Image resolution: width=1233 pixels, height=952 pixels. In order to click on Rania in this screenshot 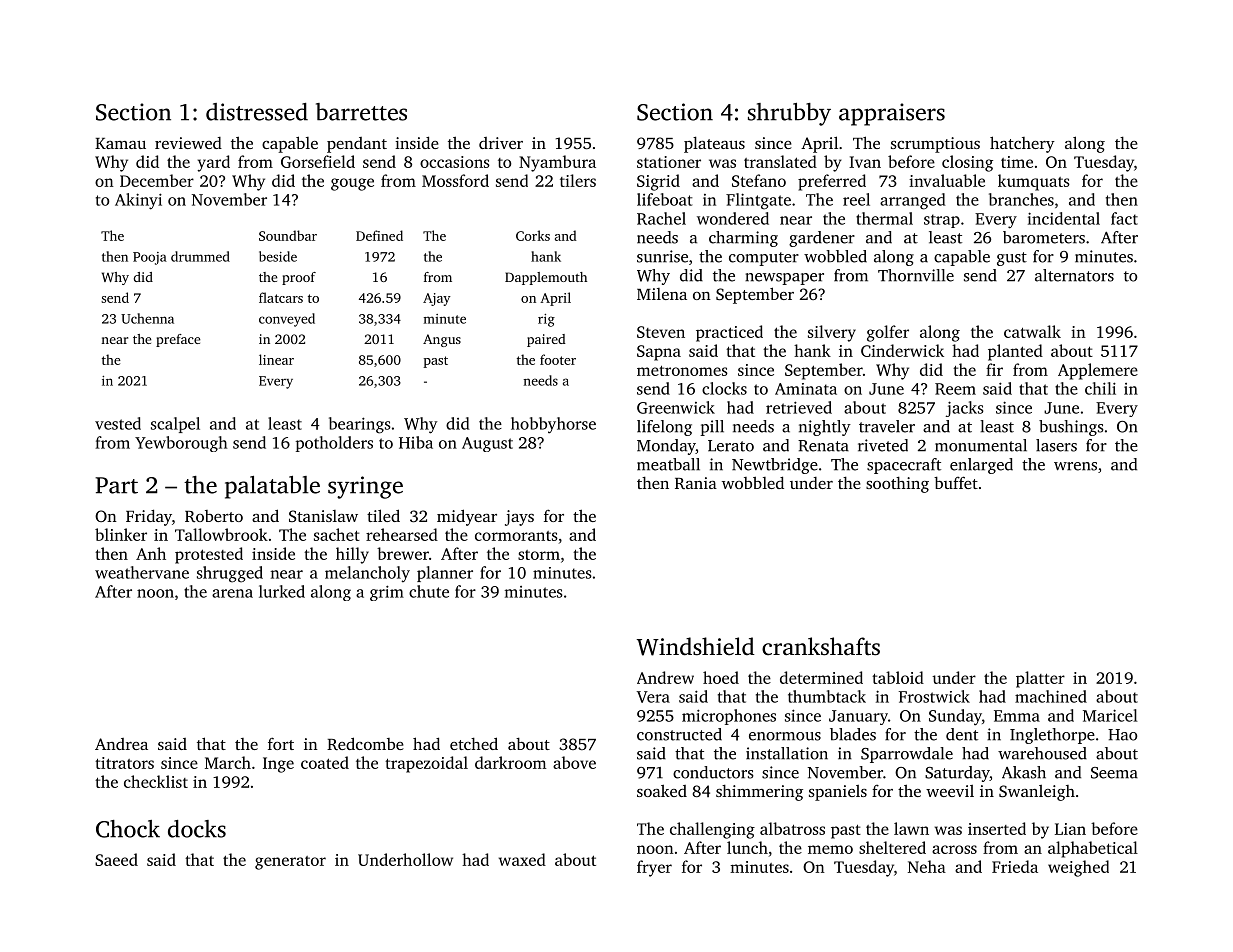, I will do `click(696, 483)`.
